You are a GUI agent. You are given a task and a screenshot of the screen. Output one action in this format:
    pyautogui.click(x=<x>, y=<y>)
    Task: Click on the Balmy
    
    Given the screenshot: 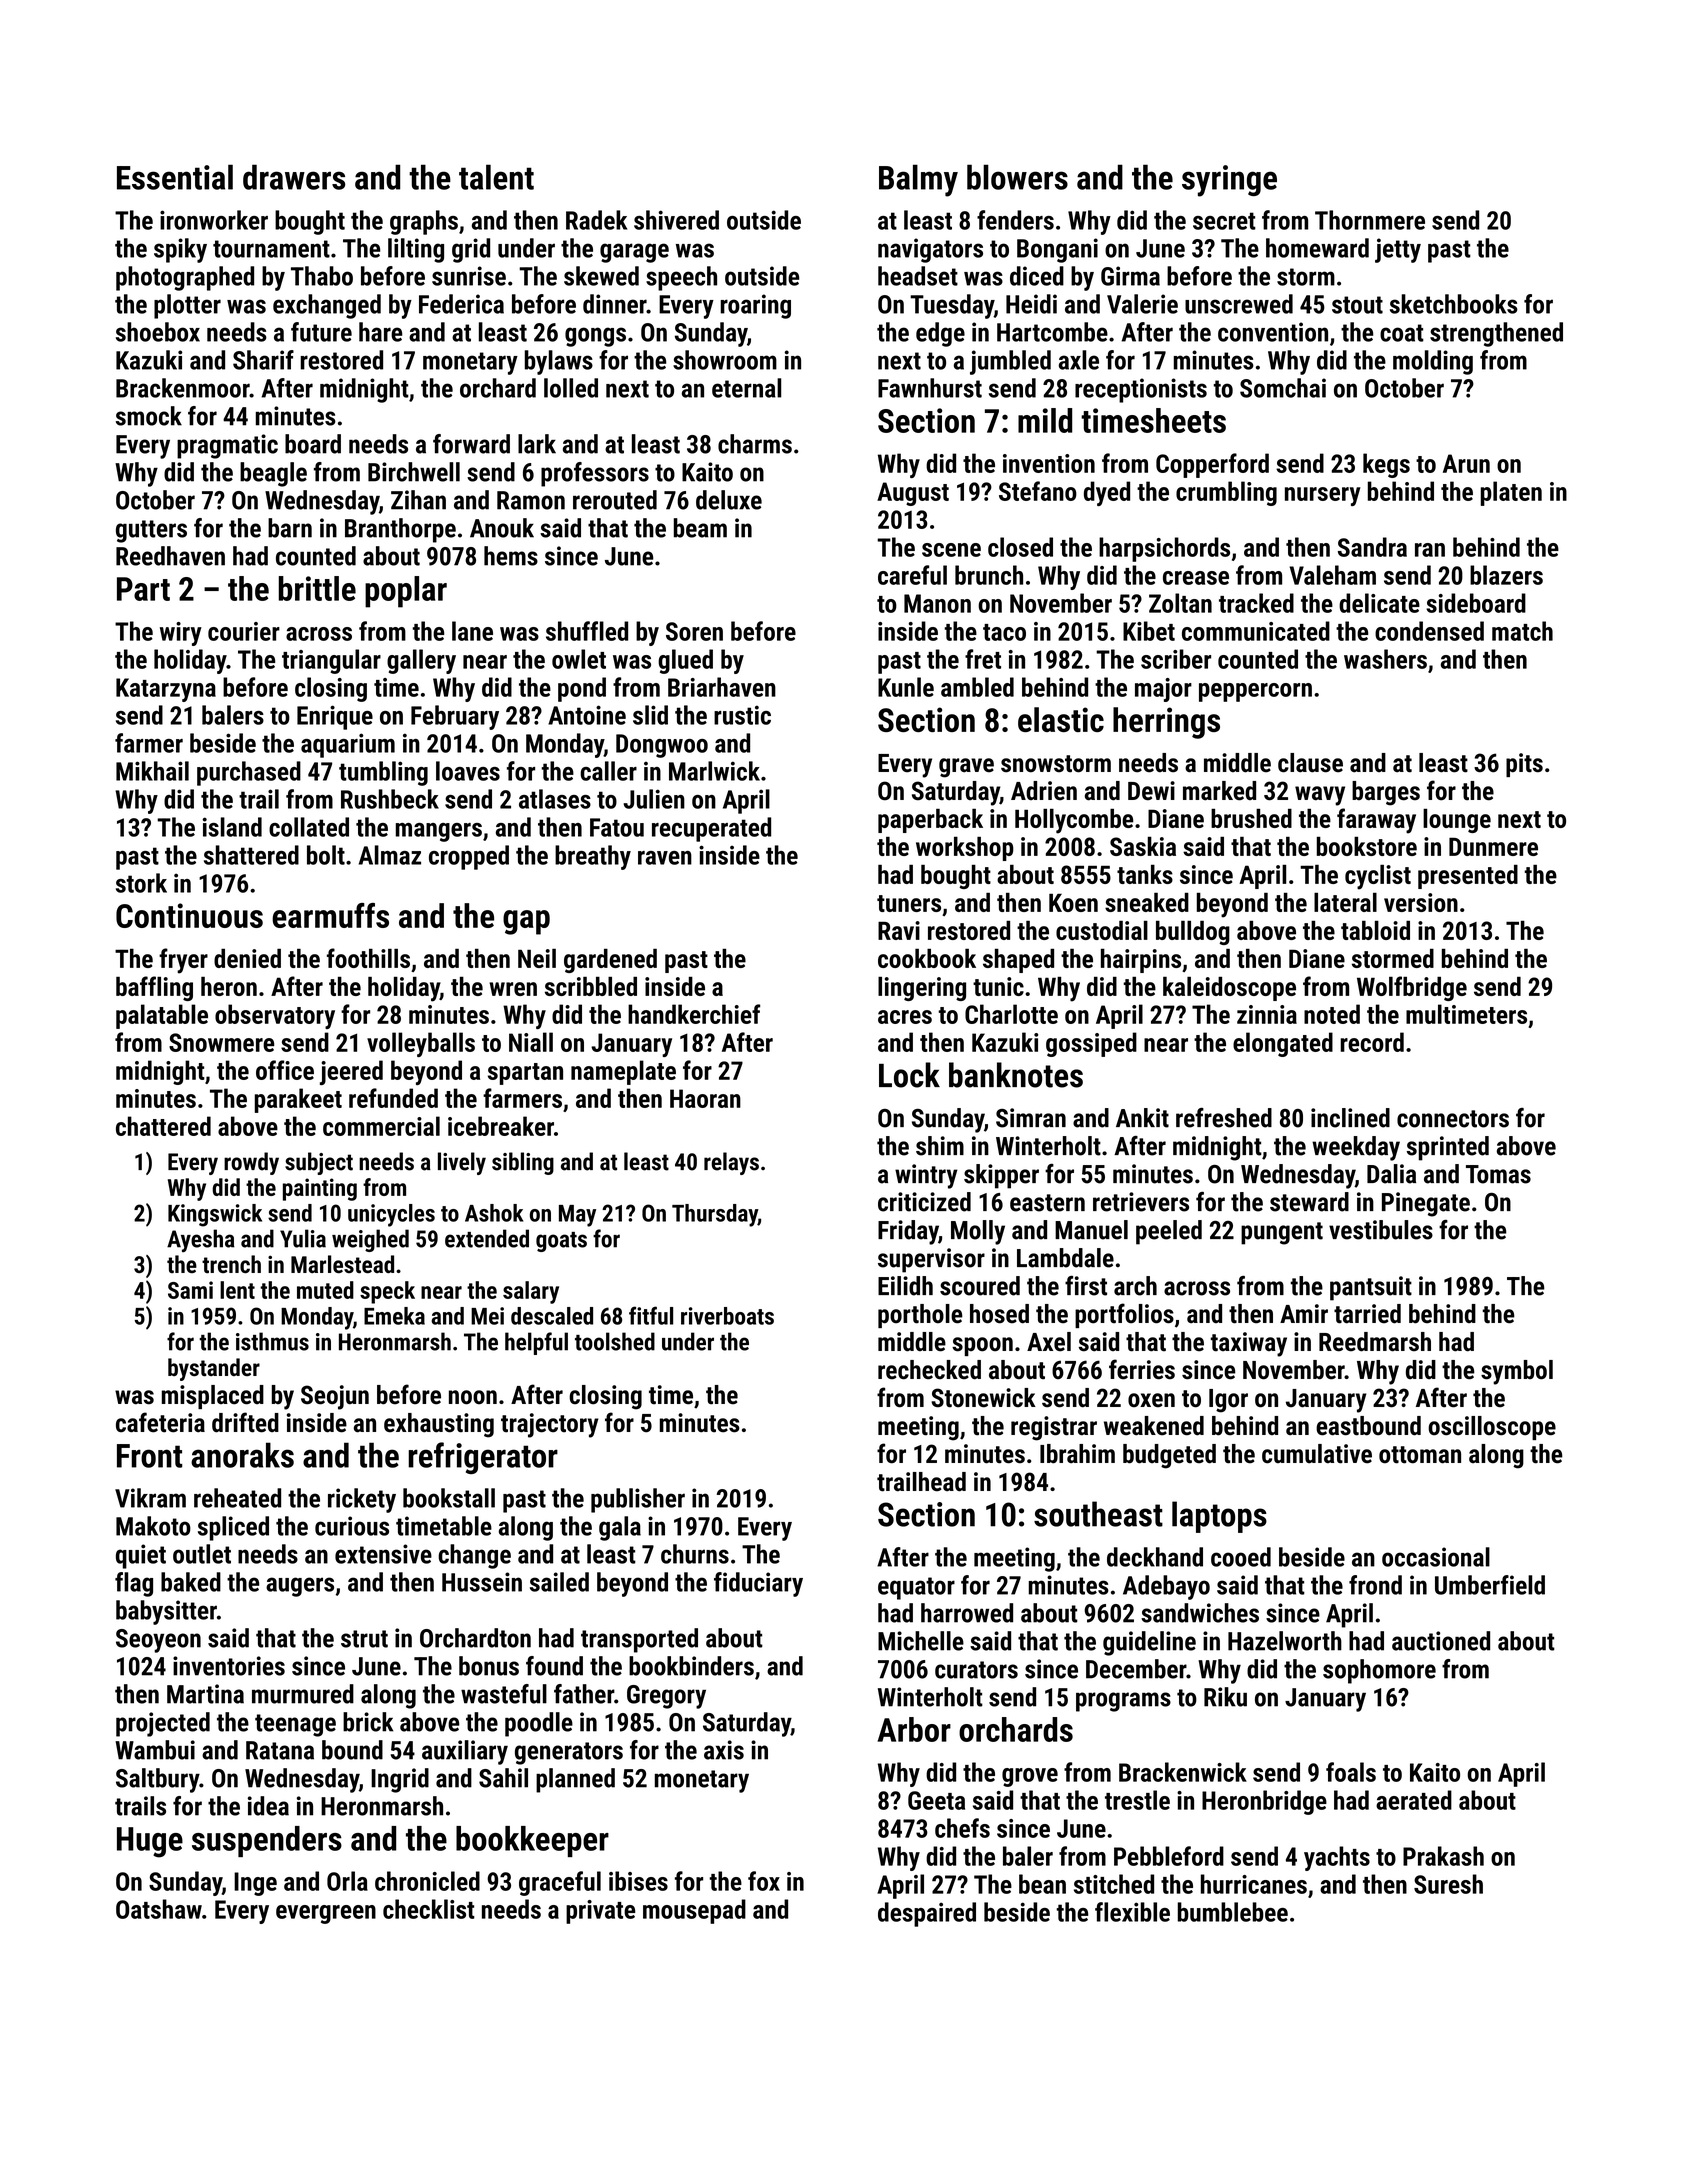 What is the action you would take?
    pyautogui.click(x=918, y=180)
